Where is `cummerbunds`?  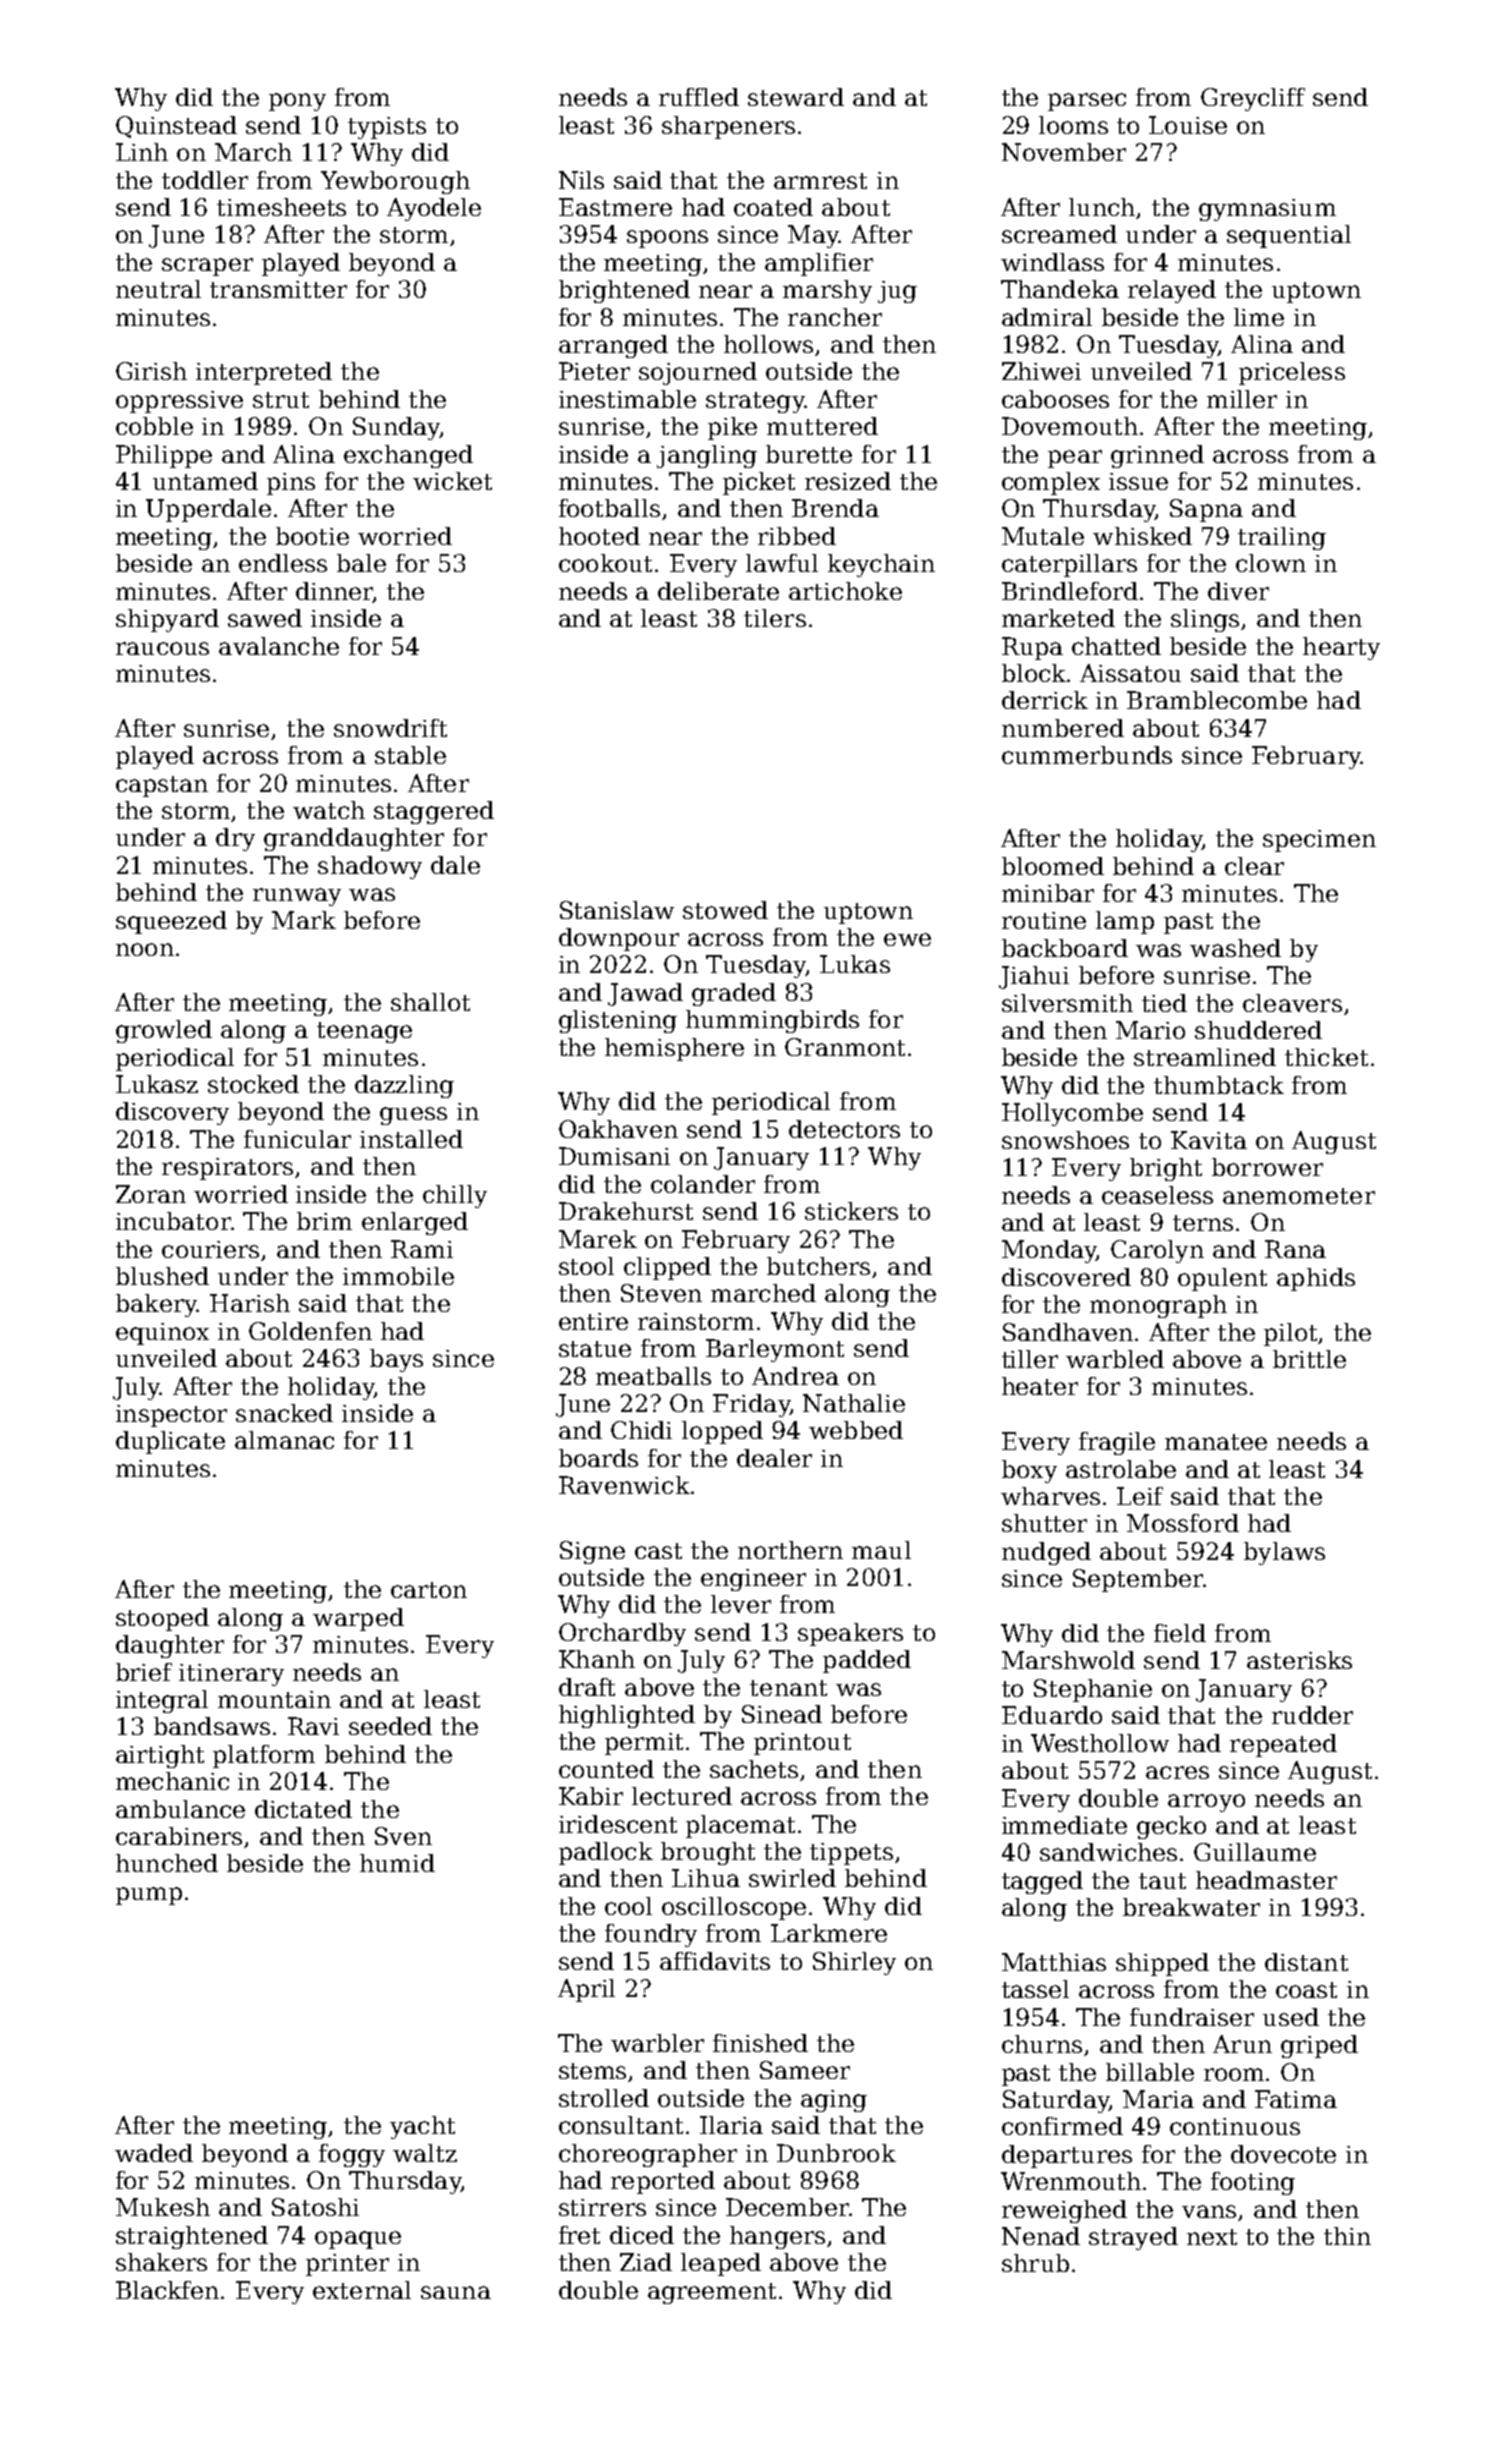 cummerbunds is located at coordinates (1087, 755).
